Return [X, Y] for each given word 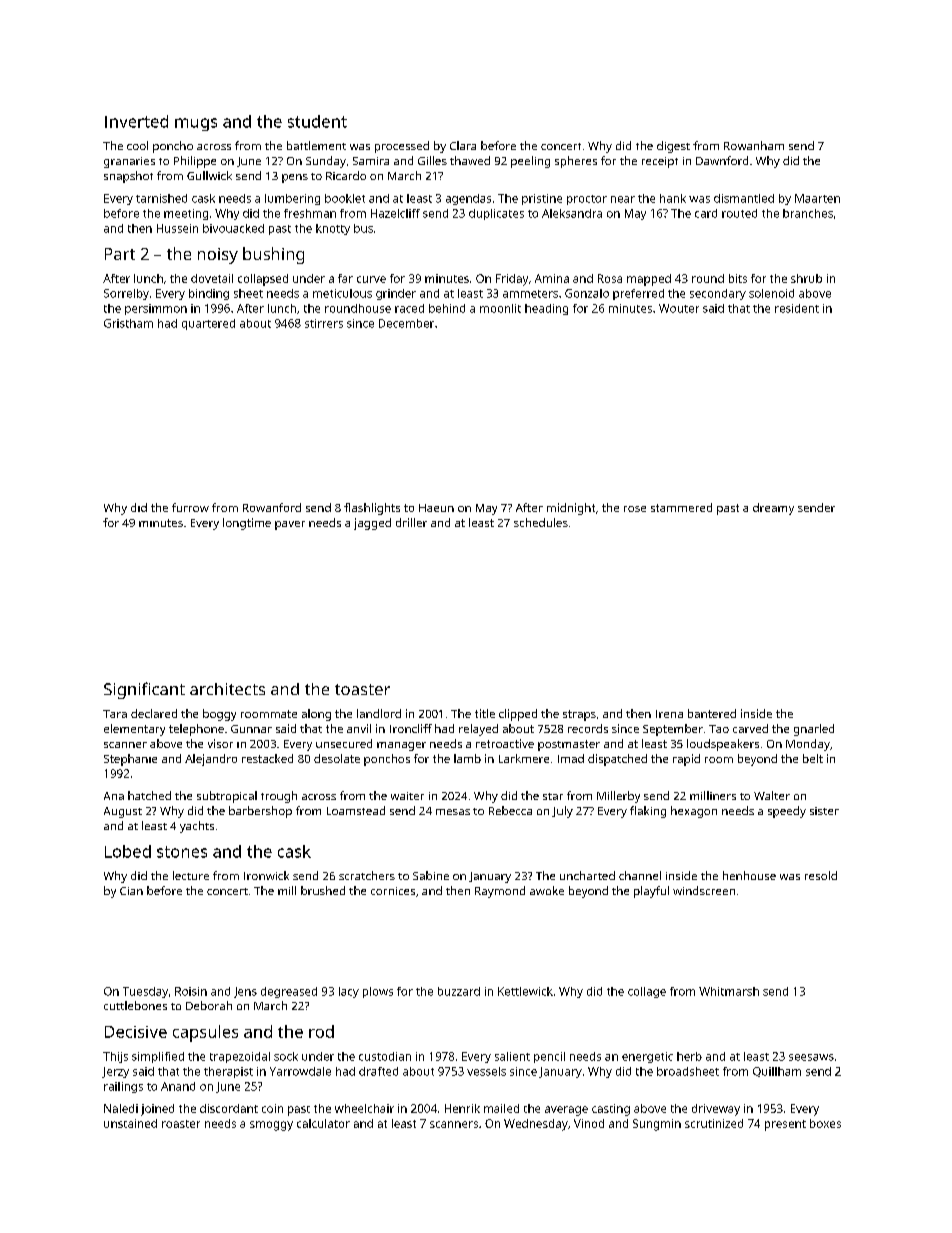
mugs [196, 124]
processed [402, 147]
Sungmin [657, 1125]
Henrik [462, 1108]
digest [673, 147]
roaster [181, 1124]
